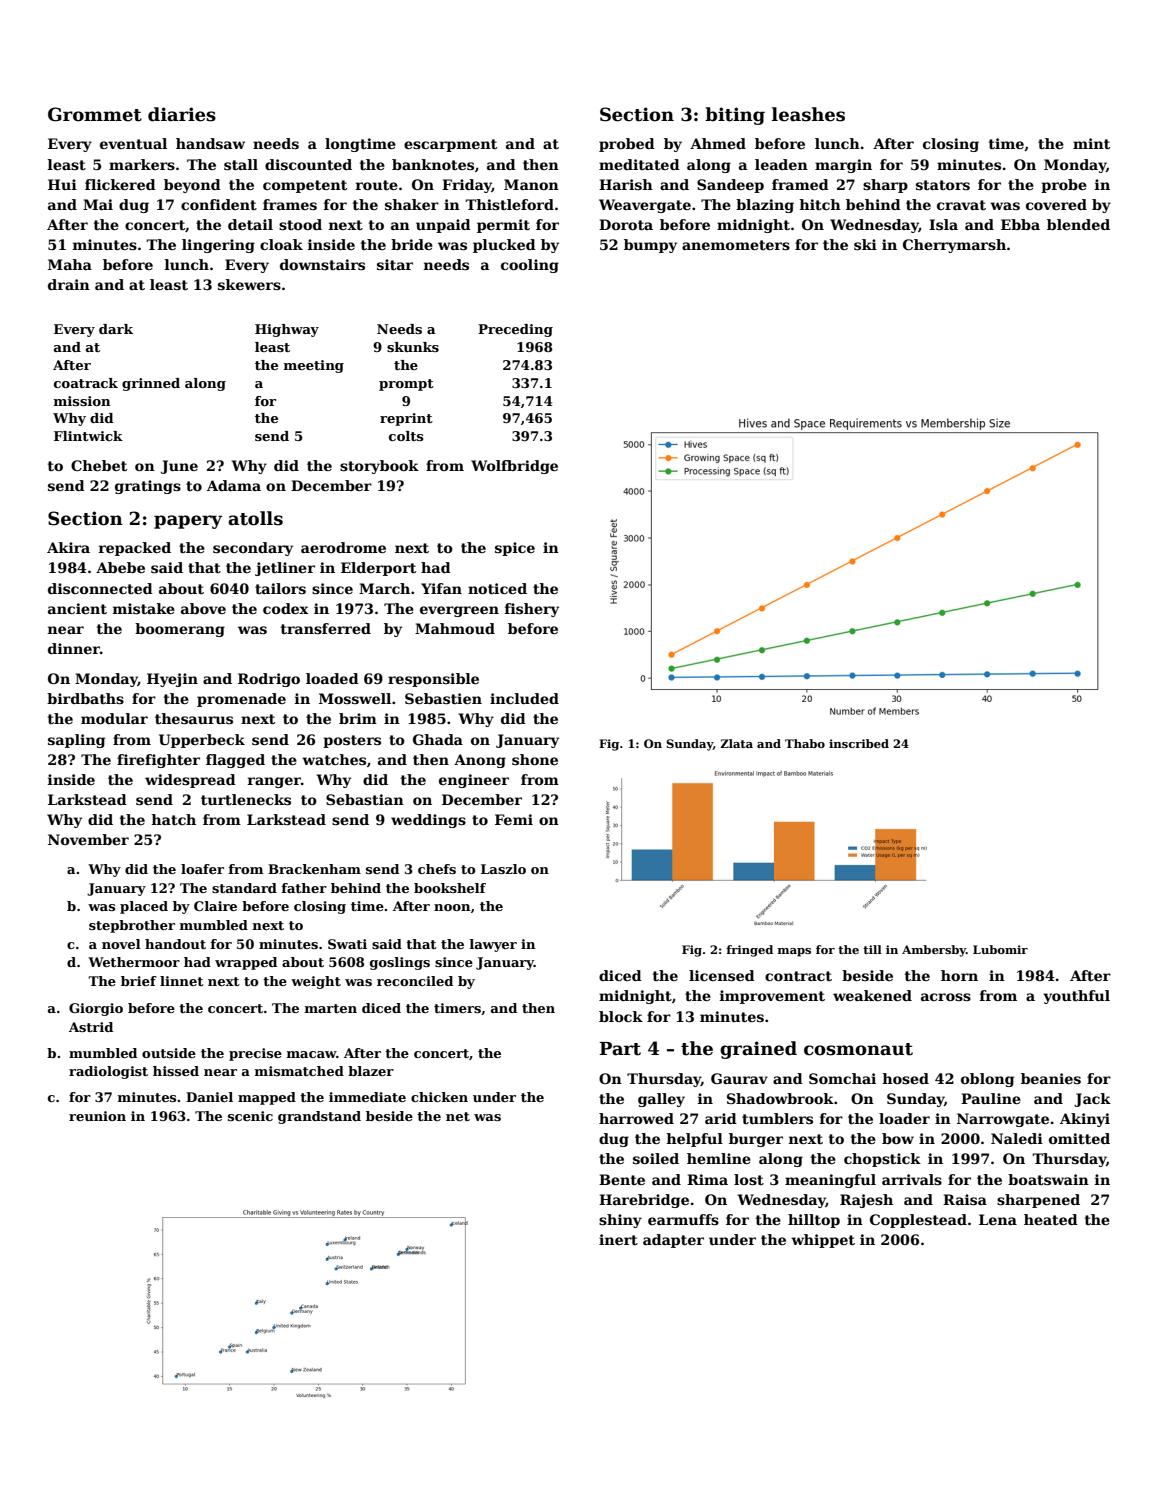  I want to click on Preceding, so click(515, 330).
